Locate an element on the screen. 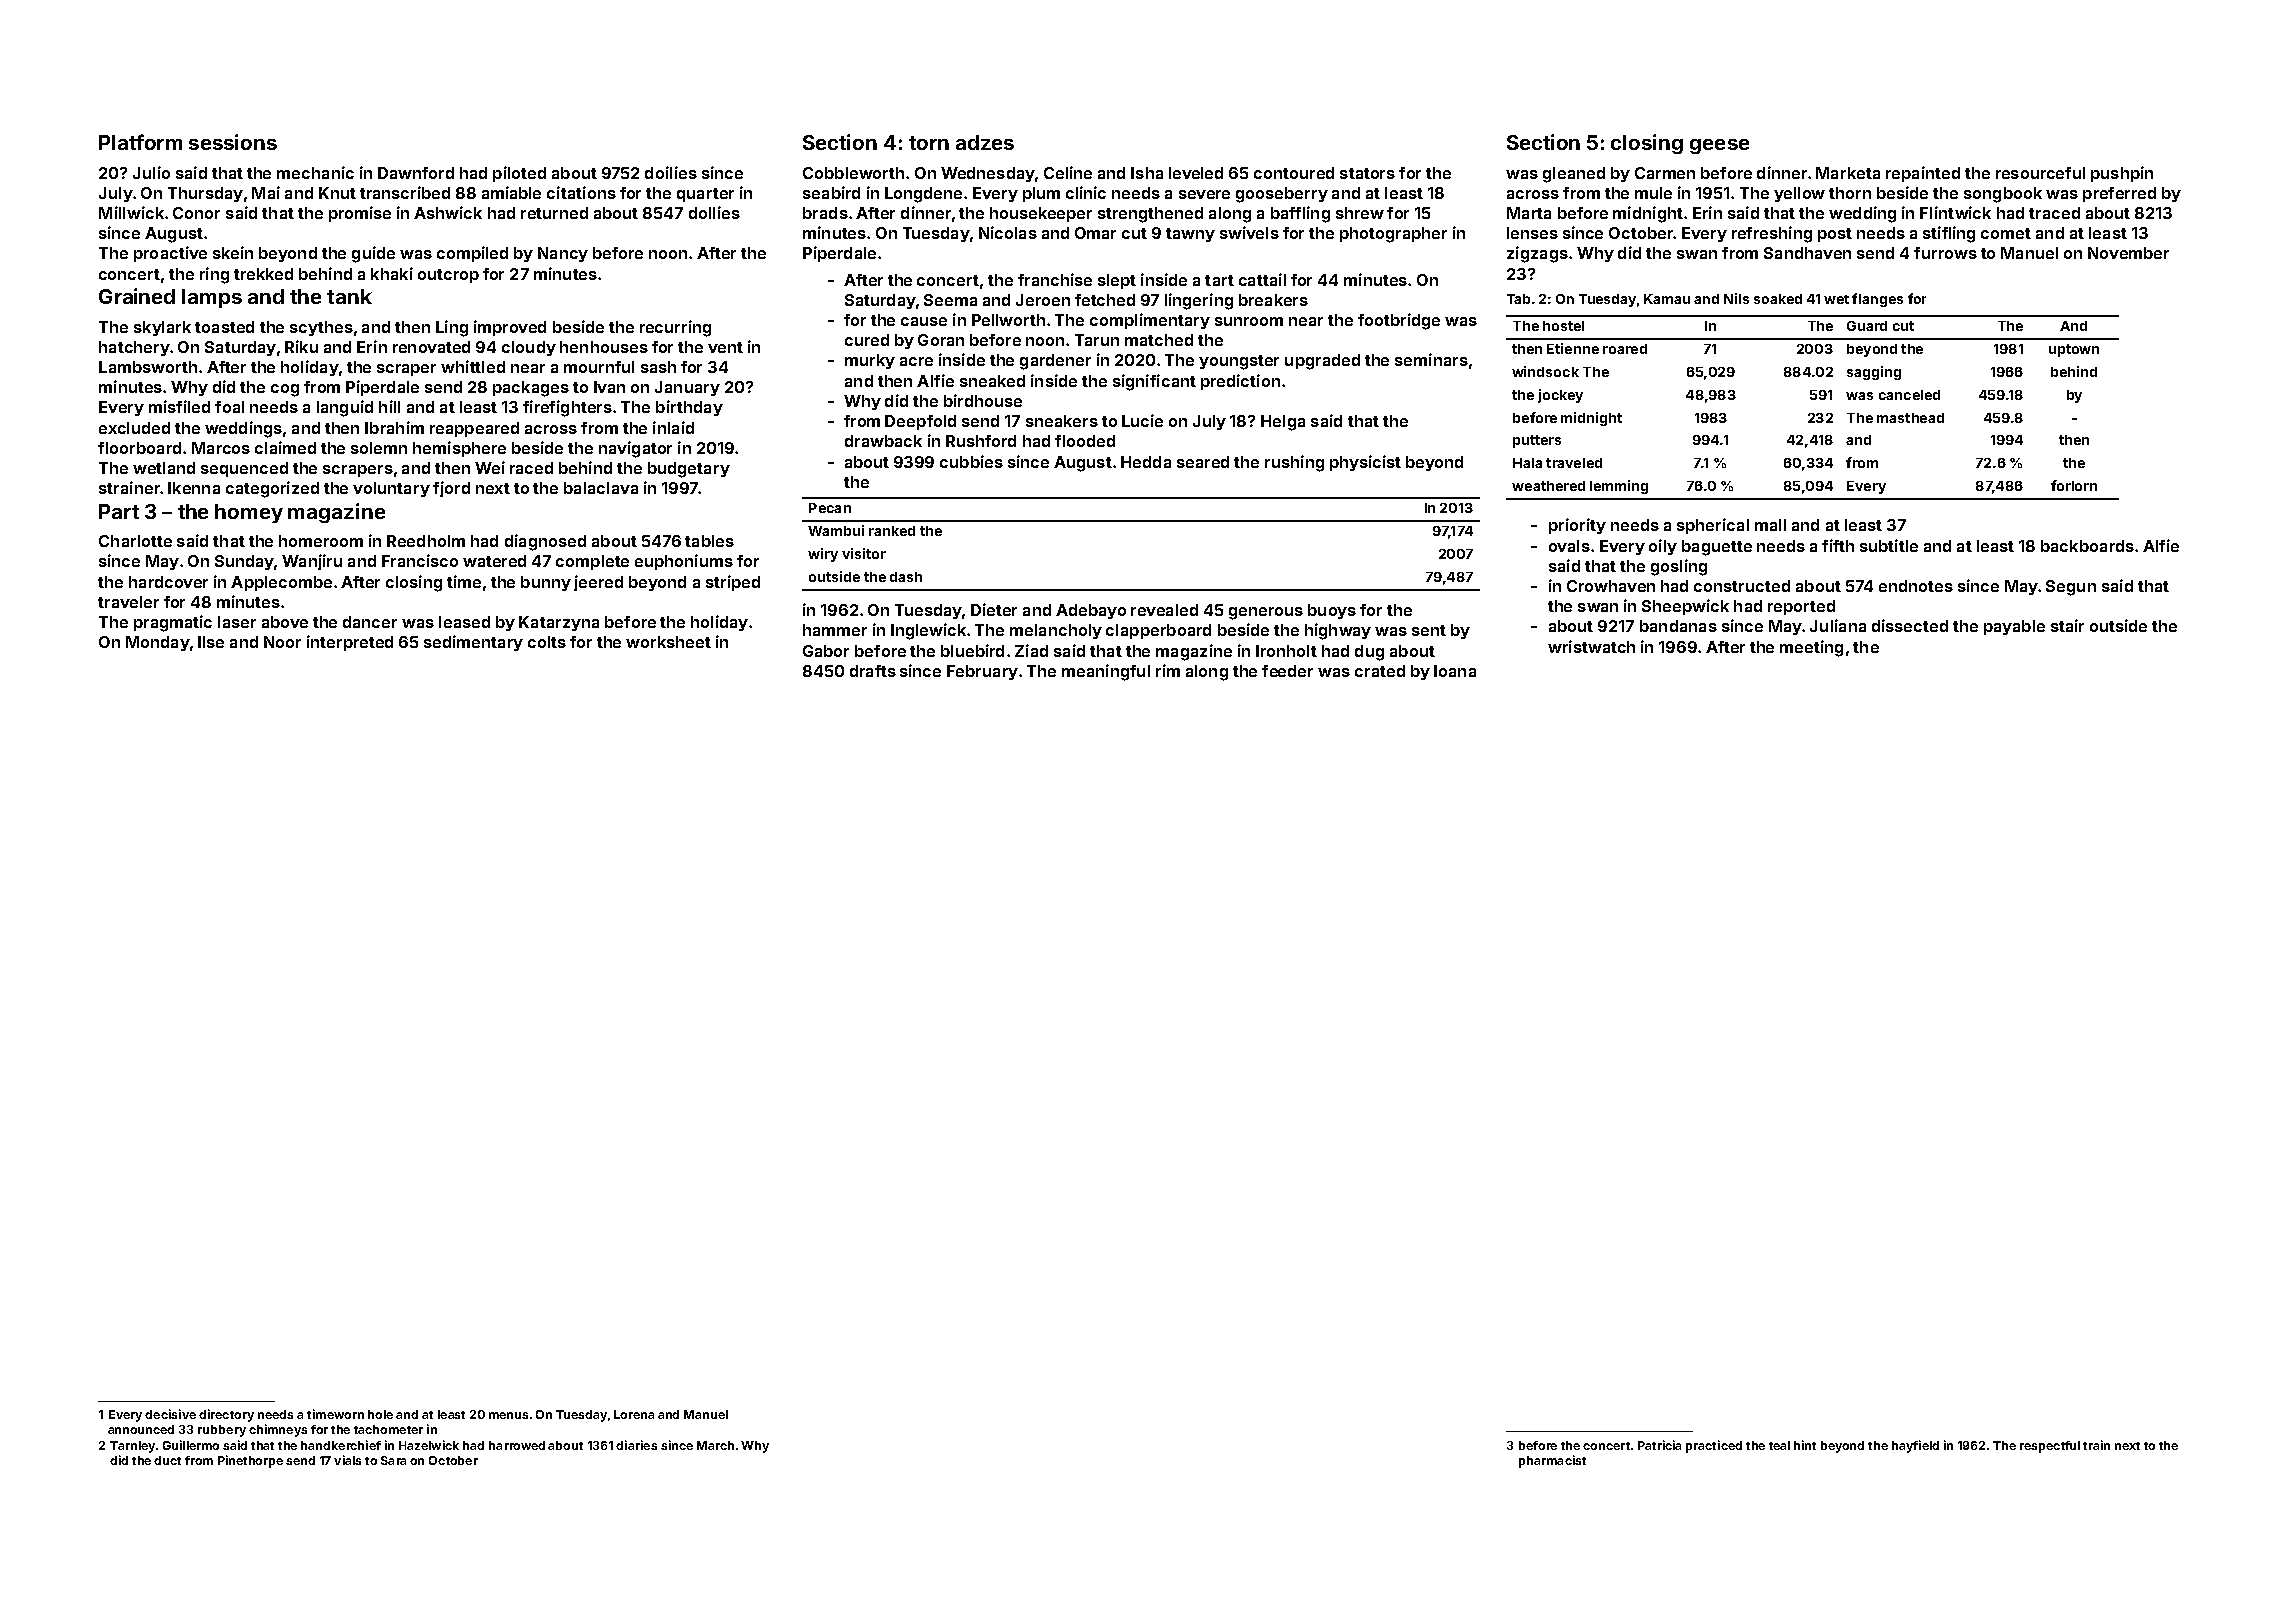  Seema is located at coordinates (950, 300).
